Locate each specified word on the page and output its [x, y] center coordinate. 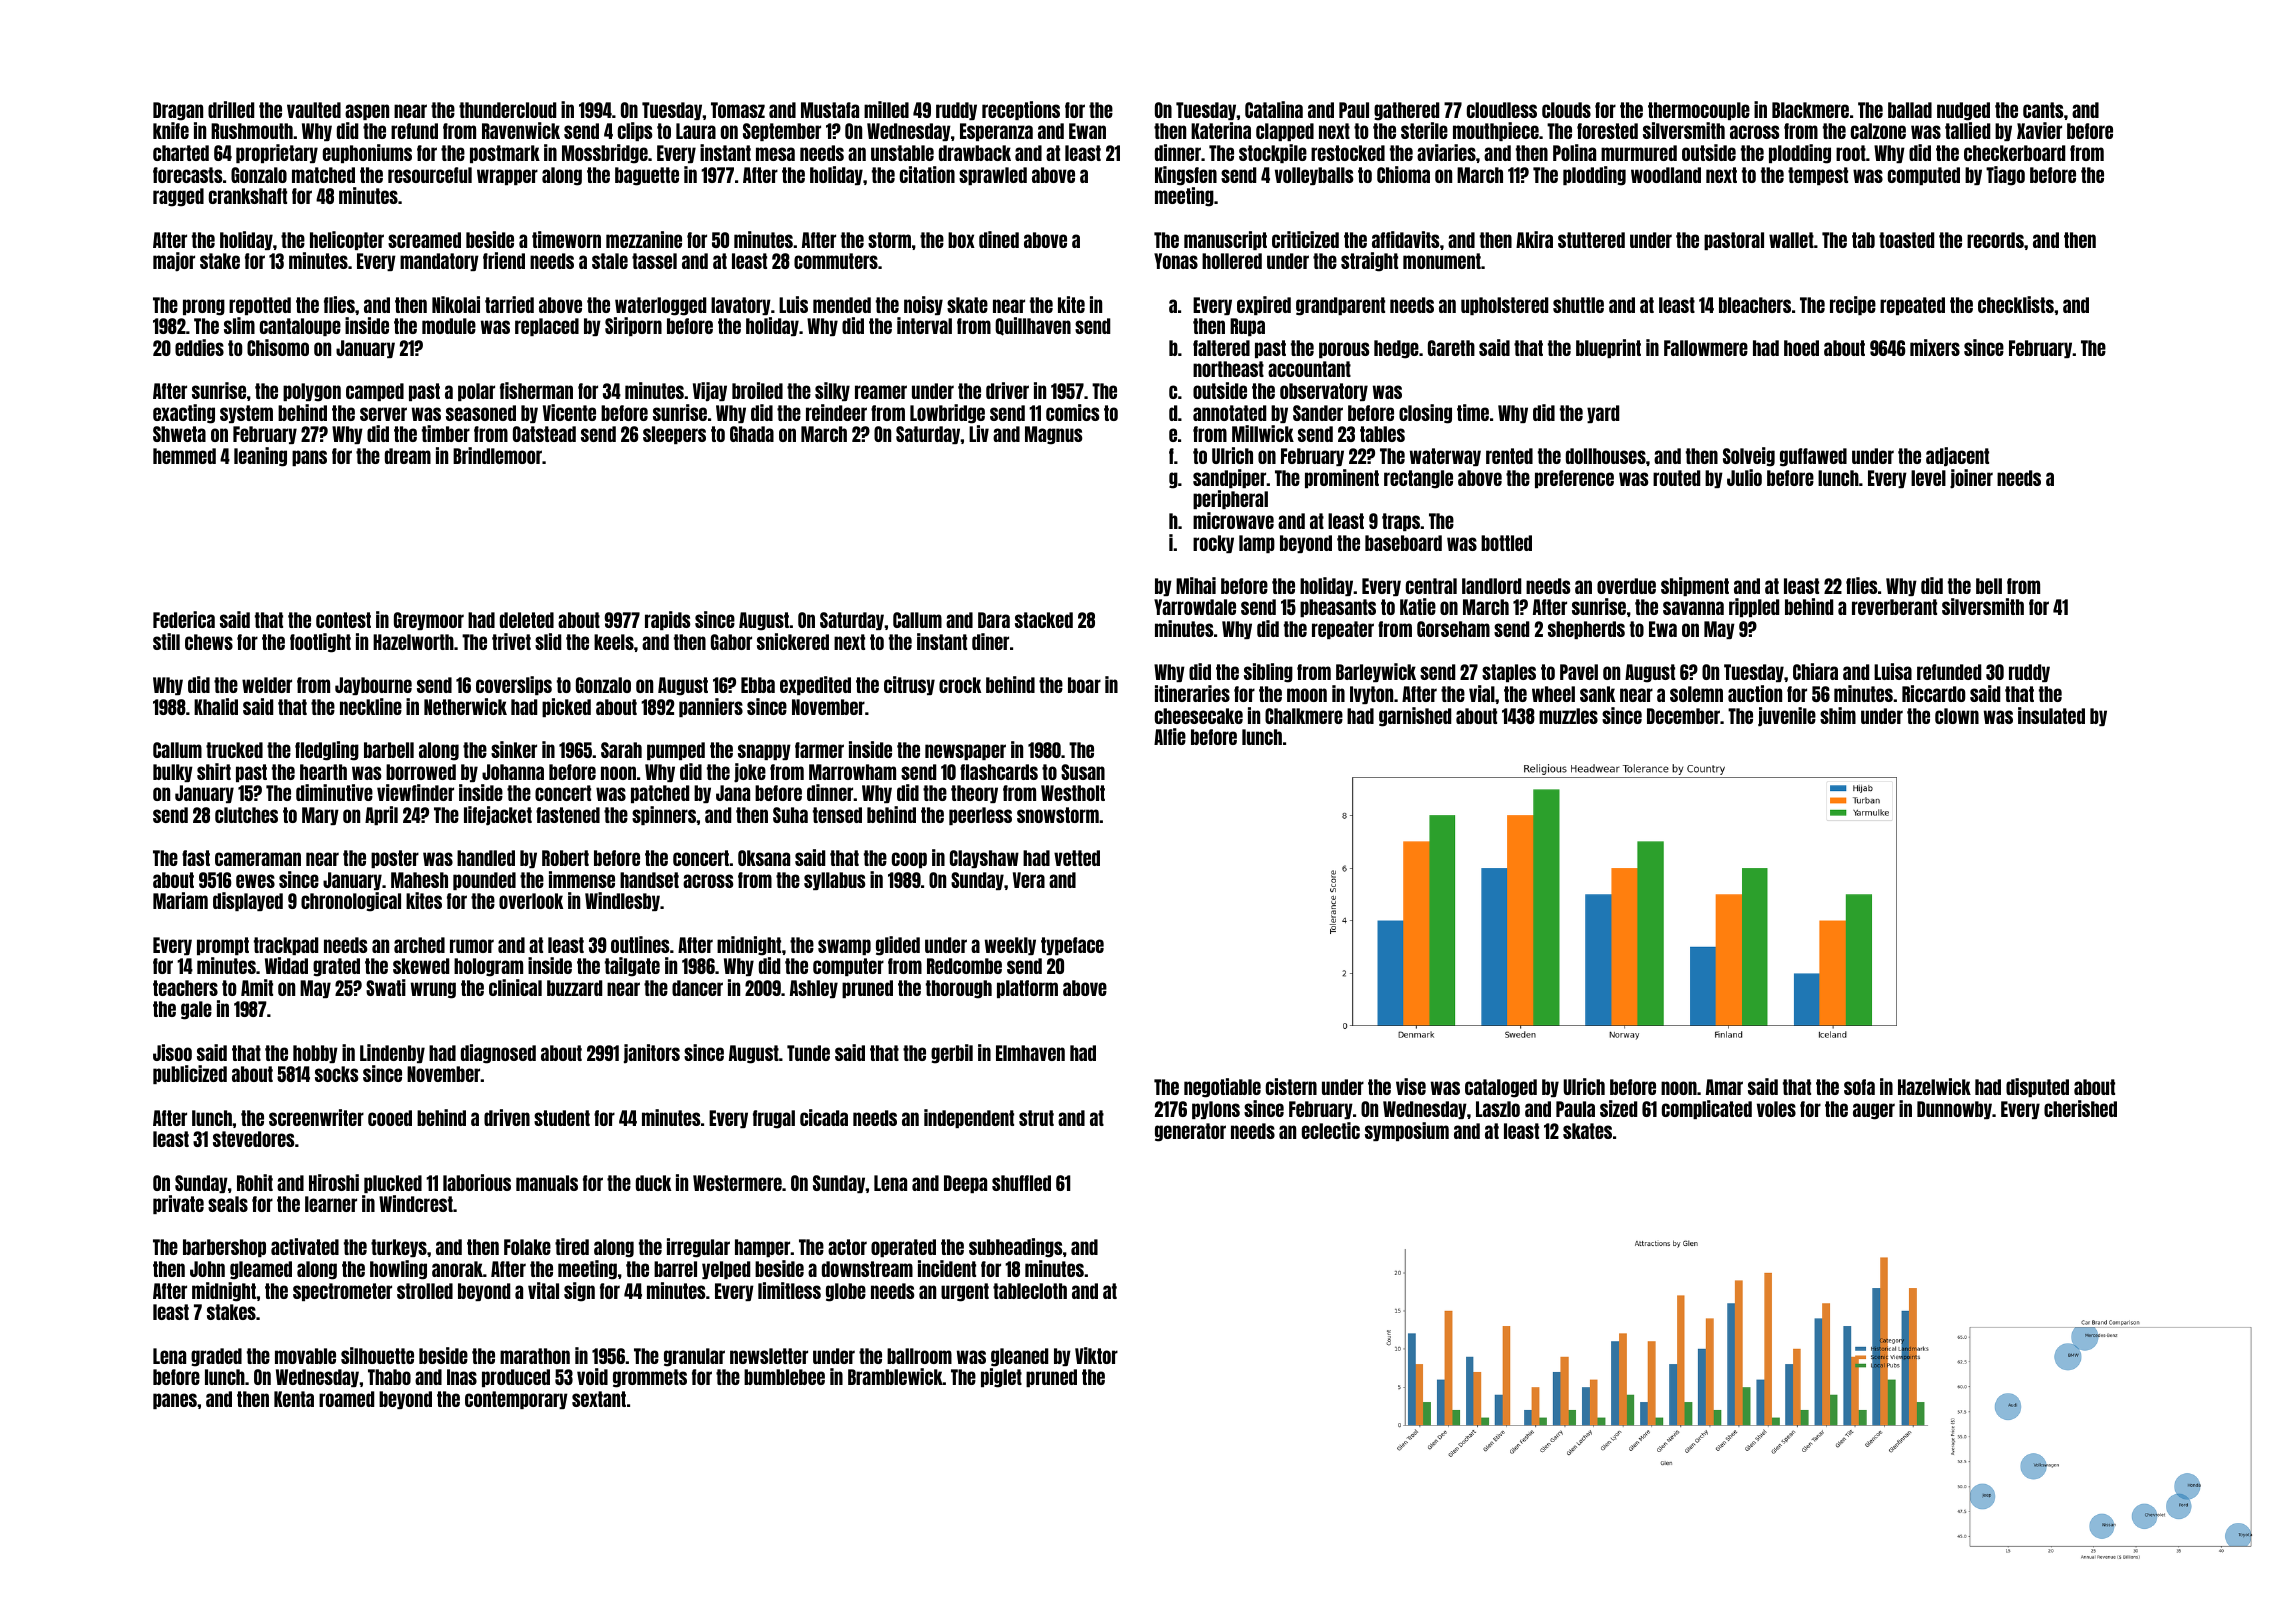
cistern [1291, 1086]
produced [516, 1378]
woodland [1666, 175]
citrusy [909, 685]
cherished [2080, 1108]
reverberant [1894, 607]
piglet [1001, 1378]
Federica [184, 619]
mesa [775, 154]
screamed [424, 240]
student [562, 1118]
